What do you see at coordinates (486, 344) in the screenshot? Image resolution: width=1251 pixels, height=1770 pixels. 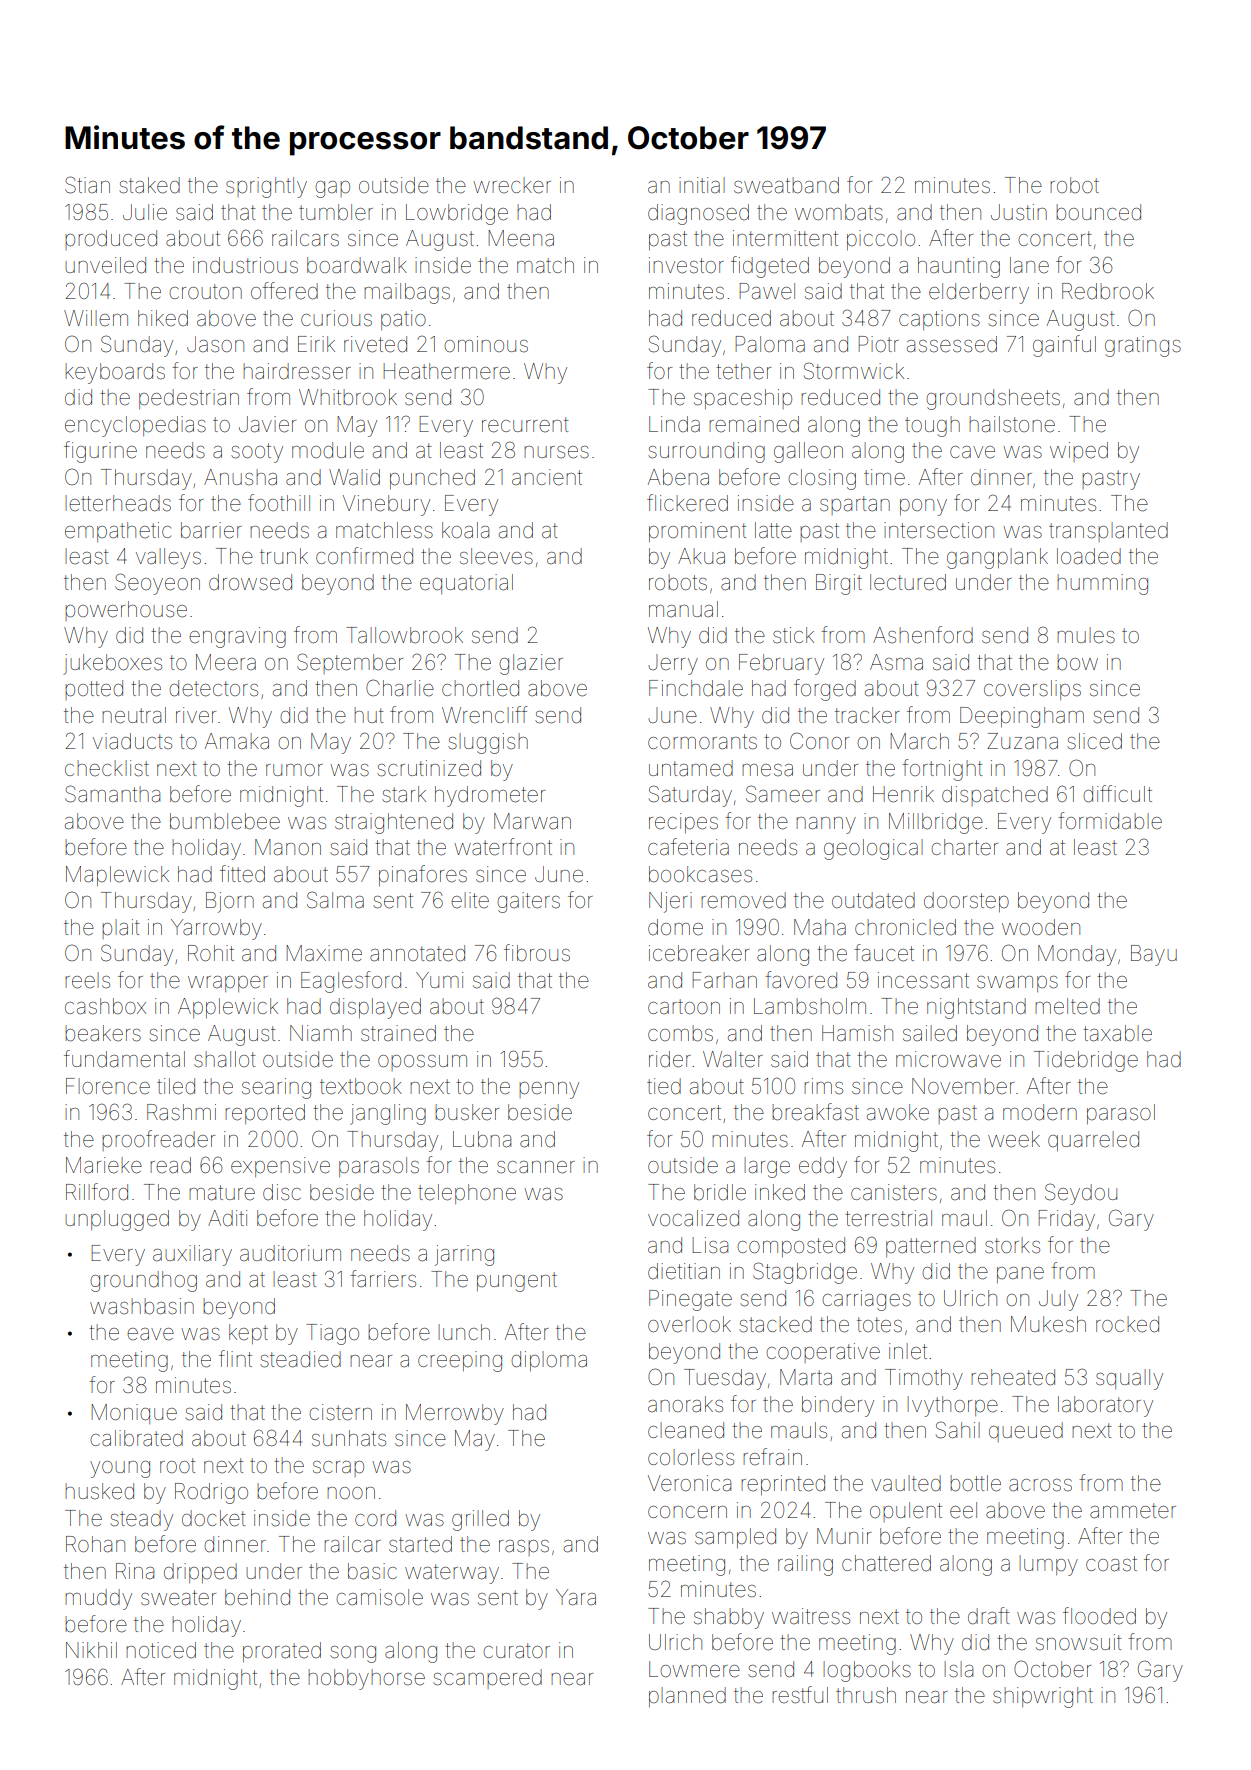 I see `ominous` at bounding box center [486, 344].
